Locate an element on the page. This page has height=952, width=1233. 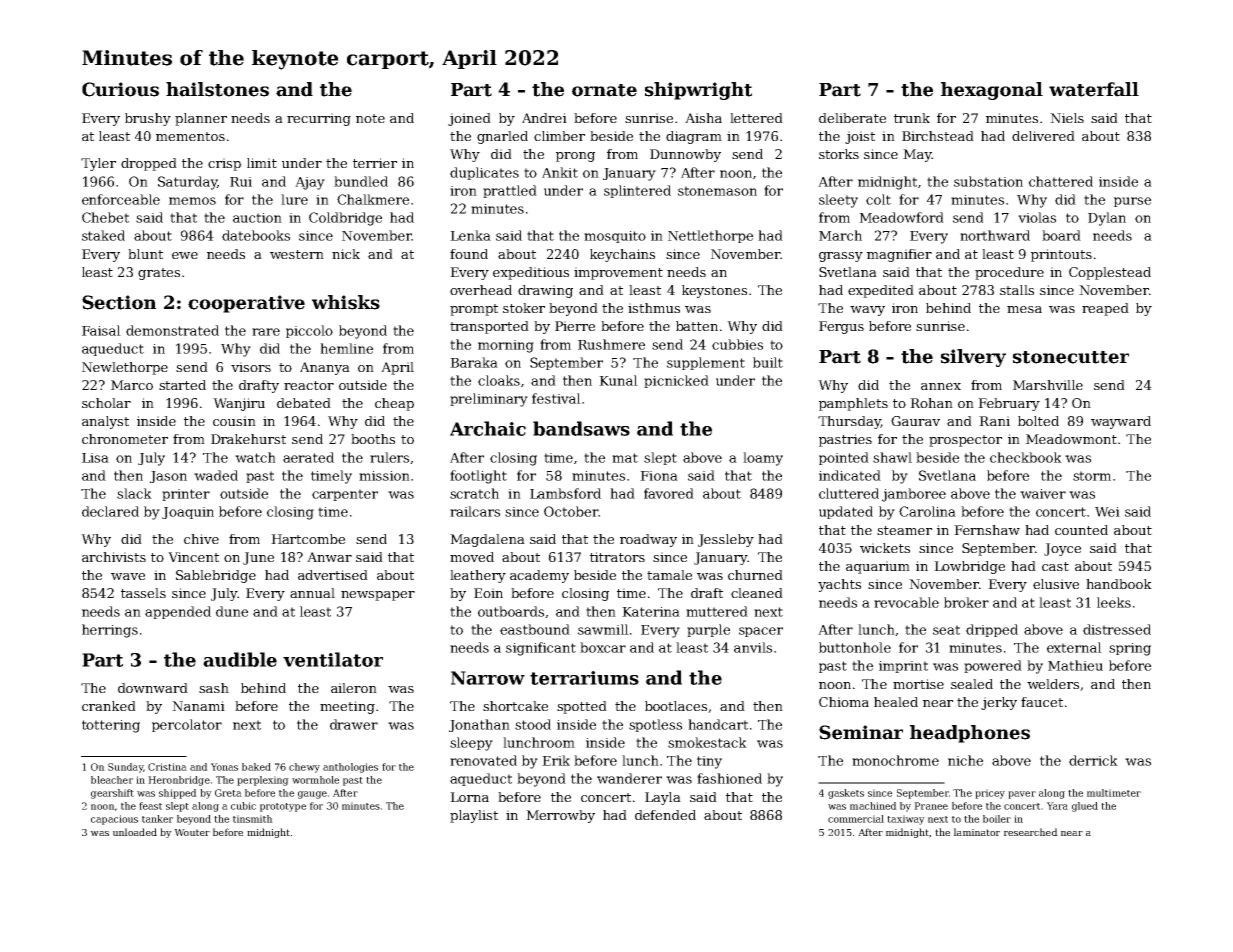
aquarium is located at coordinates (878, 567).
